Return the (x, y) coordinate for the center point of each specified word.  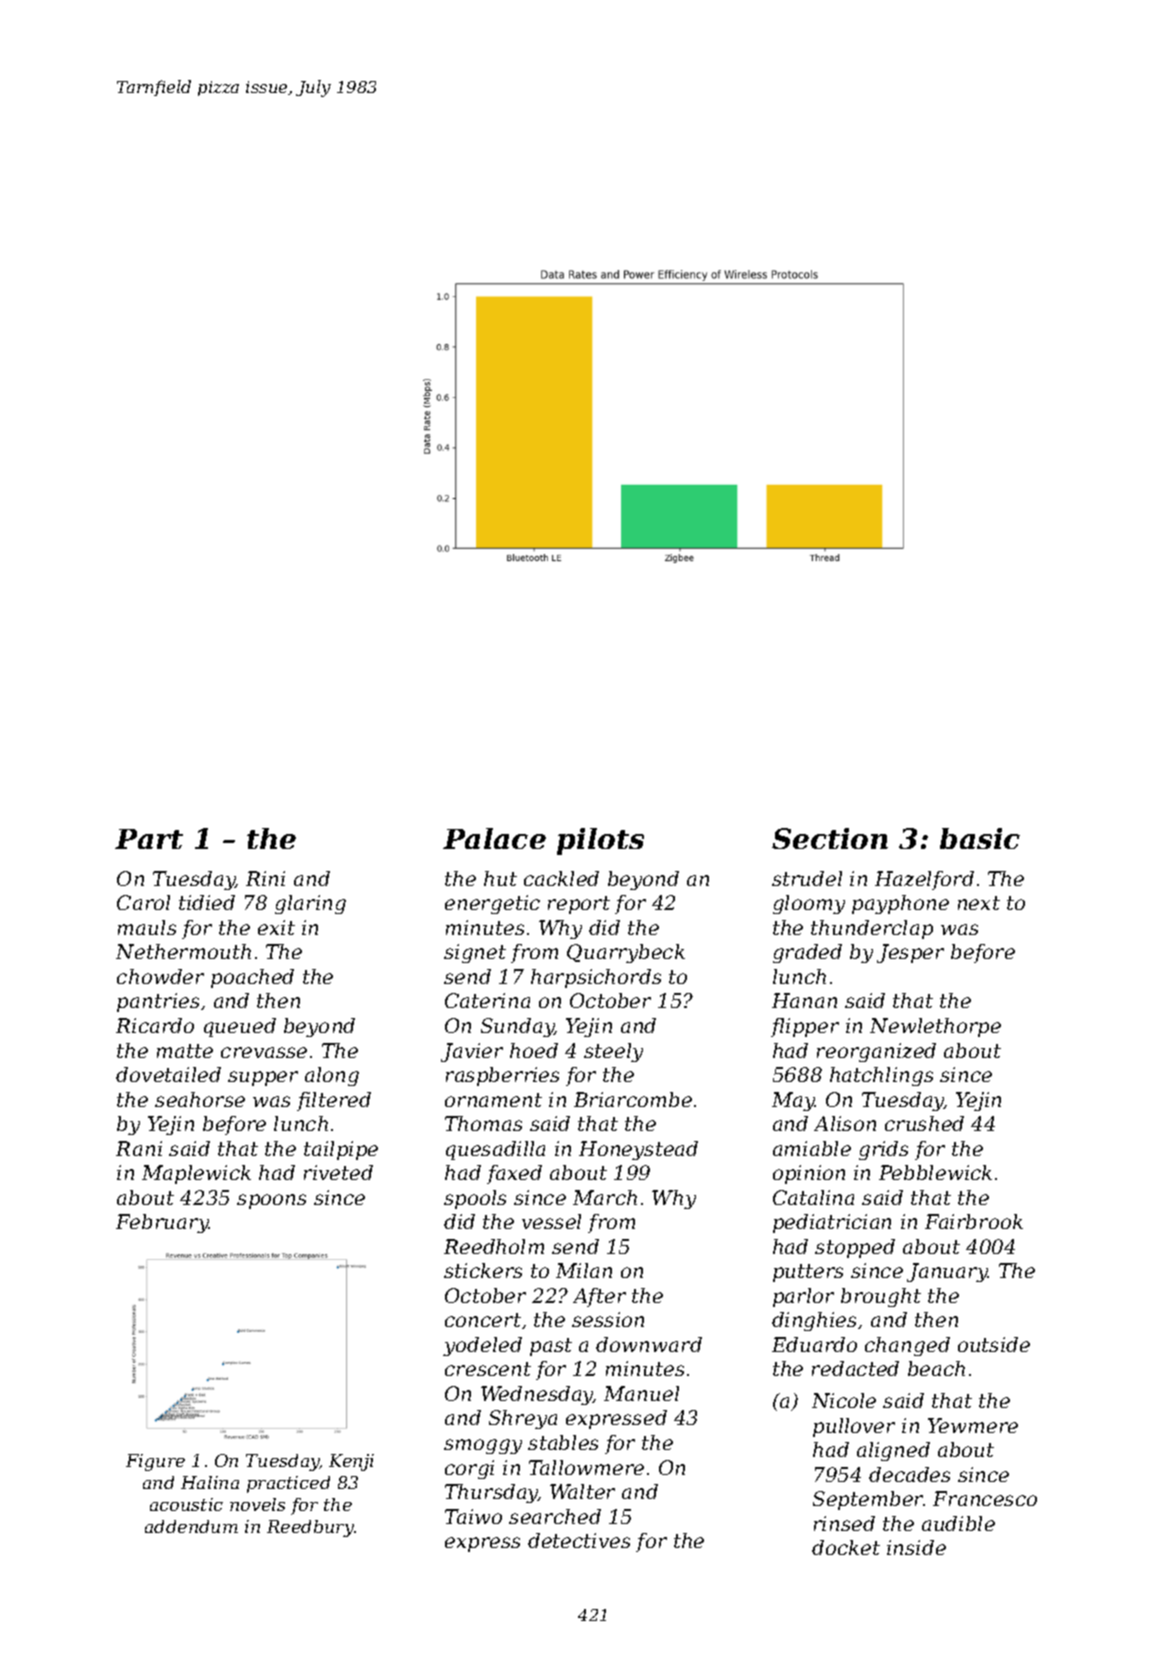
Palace (494, 838)
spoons (271, 1201)
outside (994, 1344)
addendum (191, 1526)
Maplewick (196, 1174)
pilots (600, 841)
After (599, 1297)
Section (830, 838)
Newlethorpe (935, 1027)
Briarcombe (633, 1099)
